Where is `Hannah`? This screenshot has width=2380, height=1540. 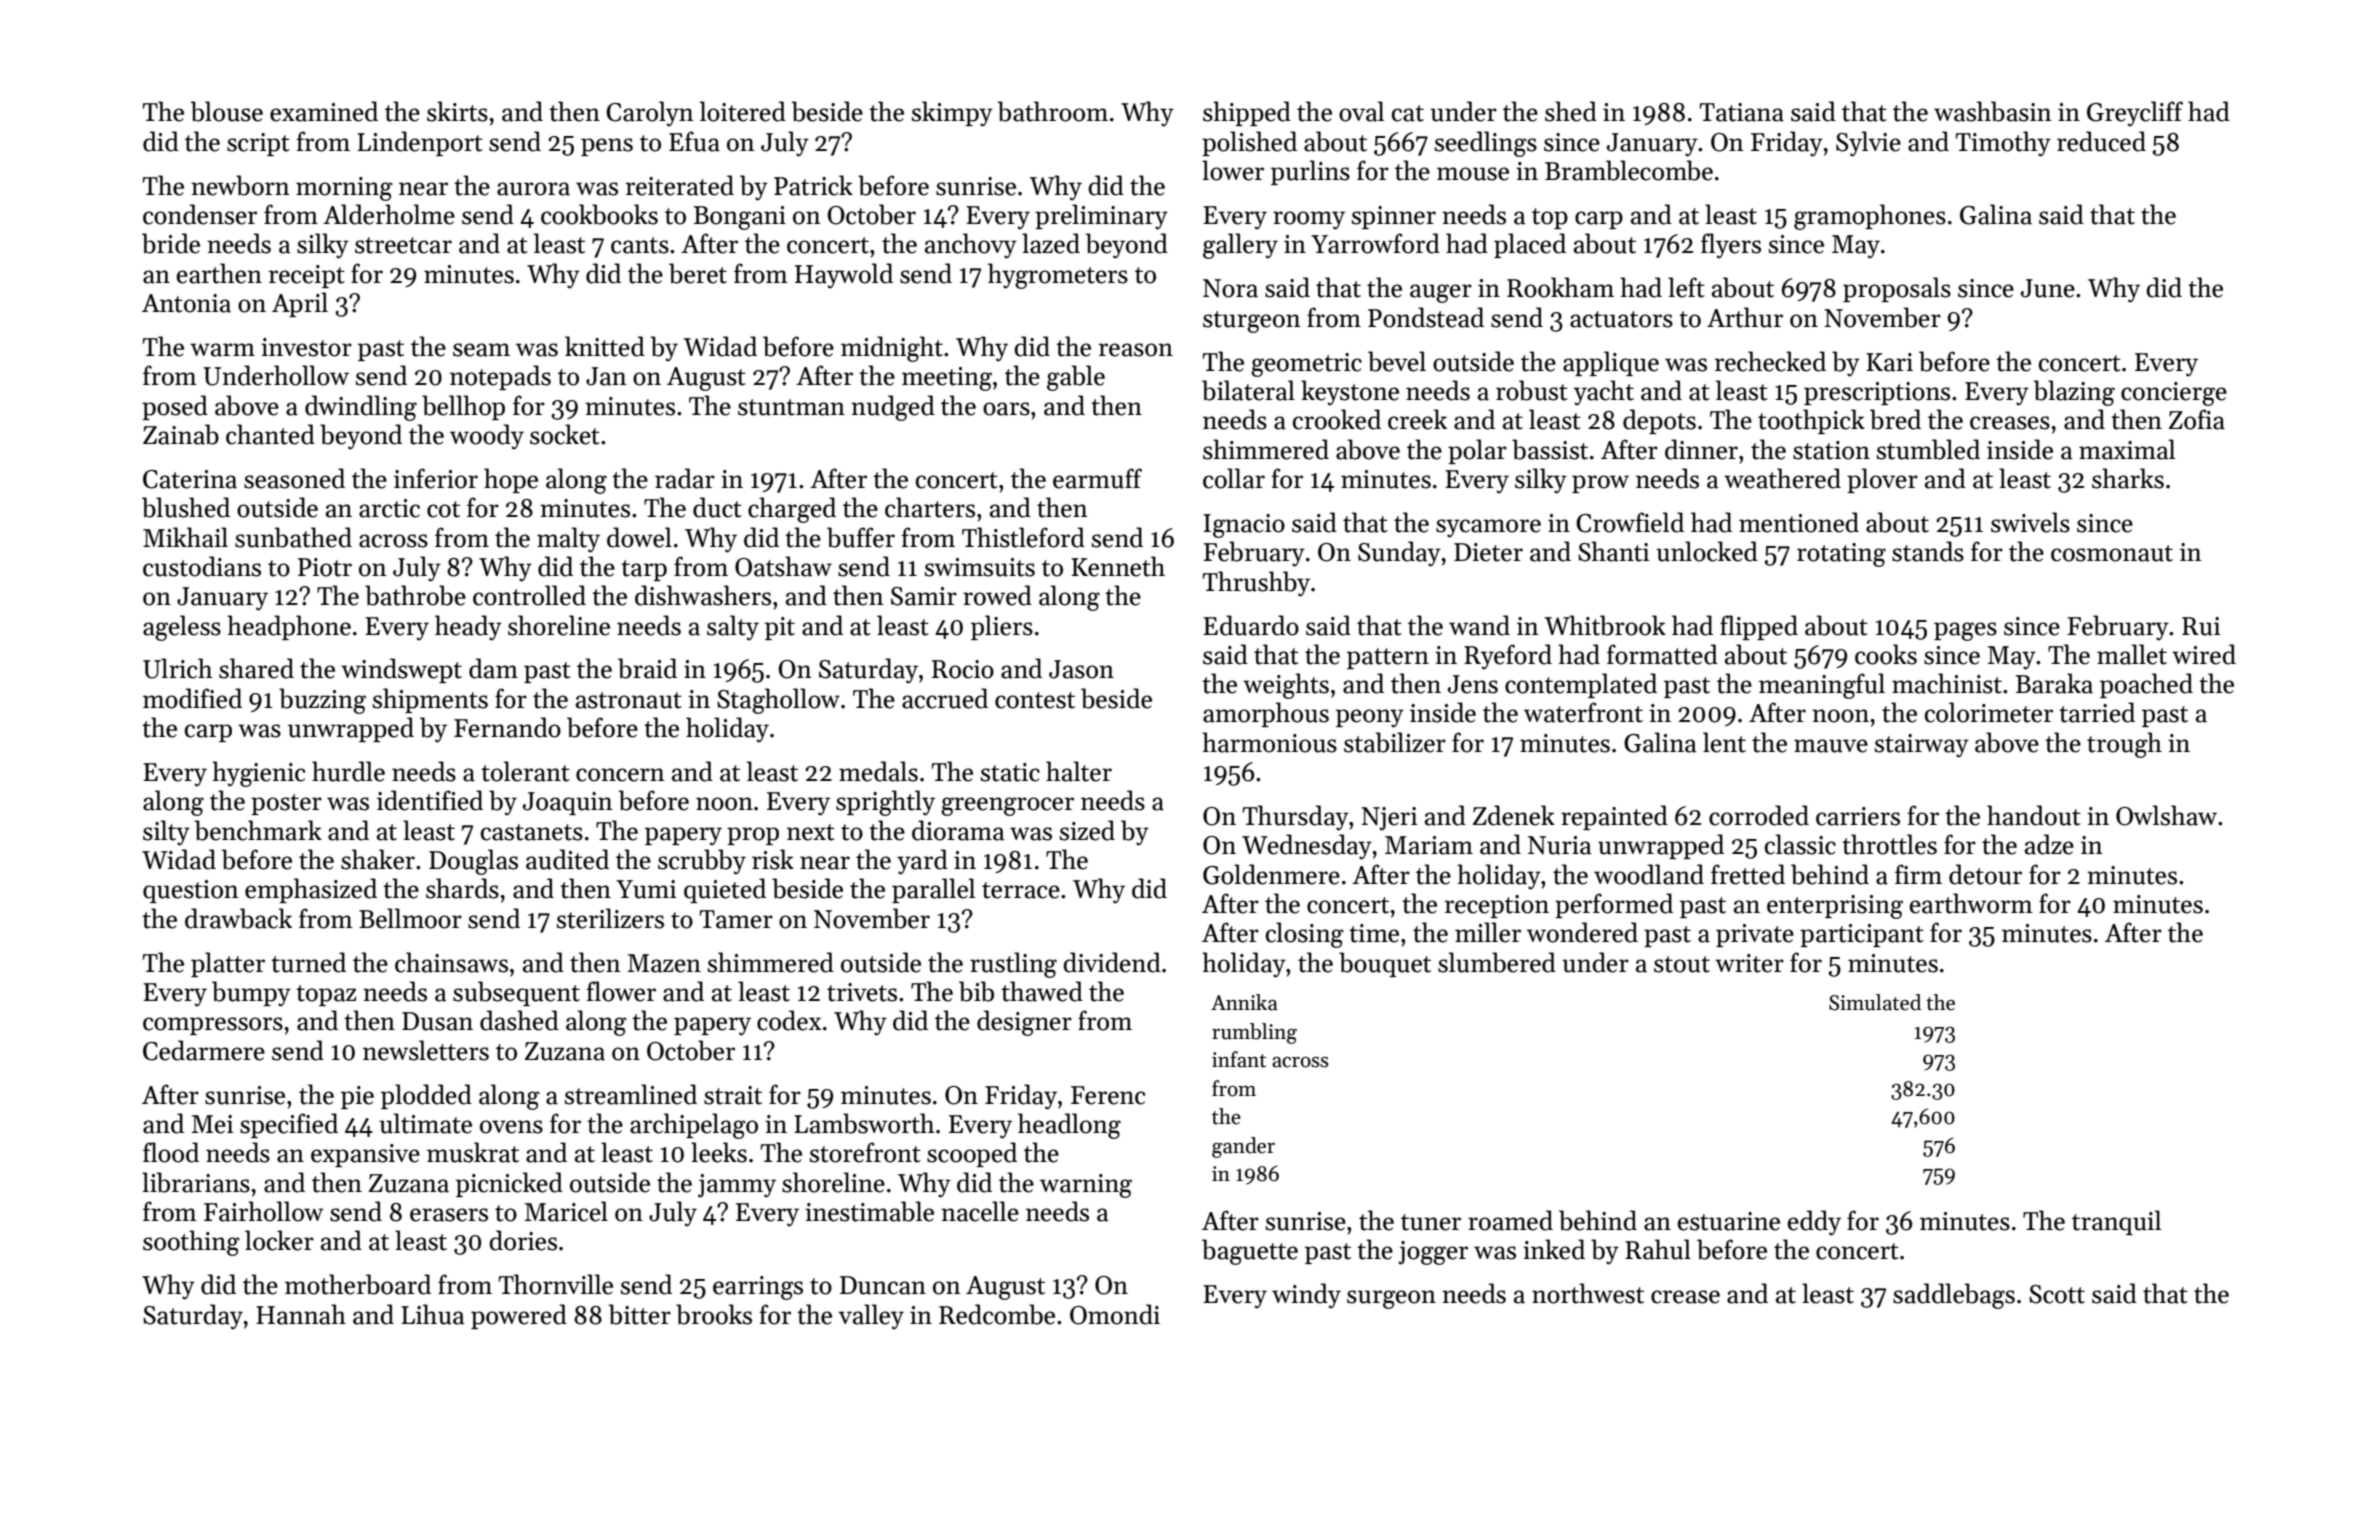
Hannah is located at coordinates (301, 1314).
